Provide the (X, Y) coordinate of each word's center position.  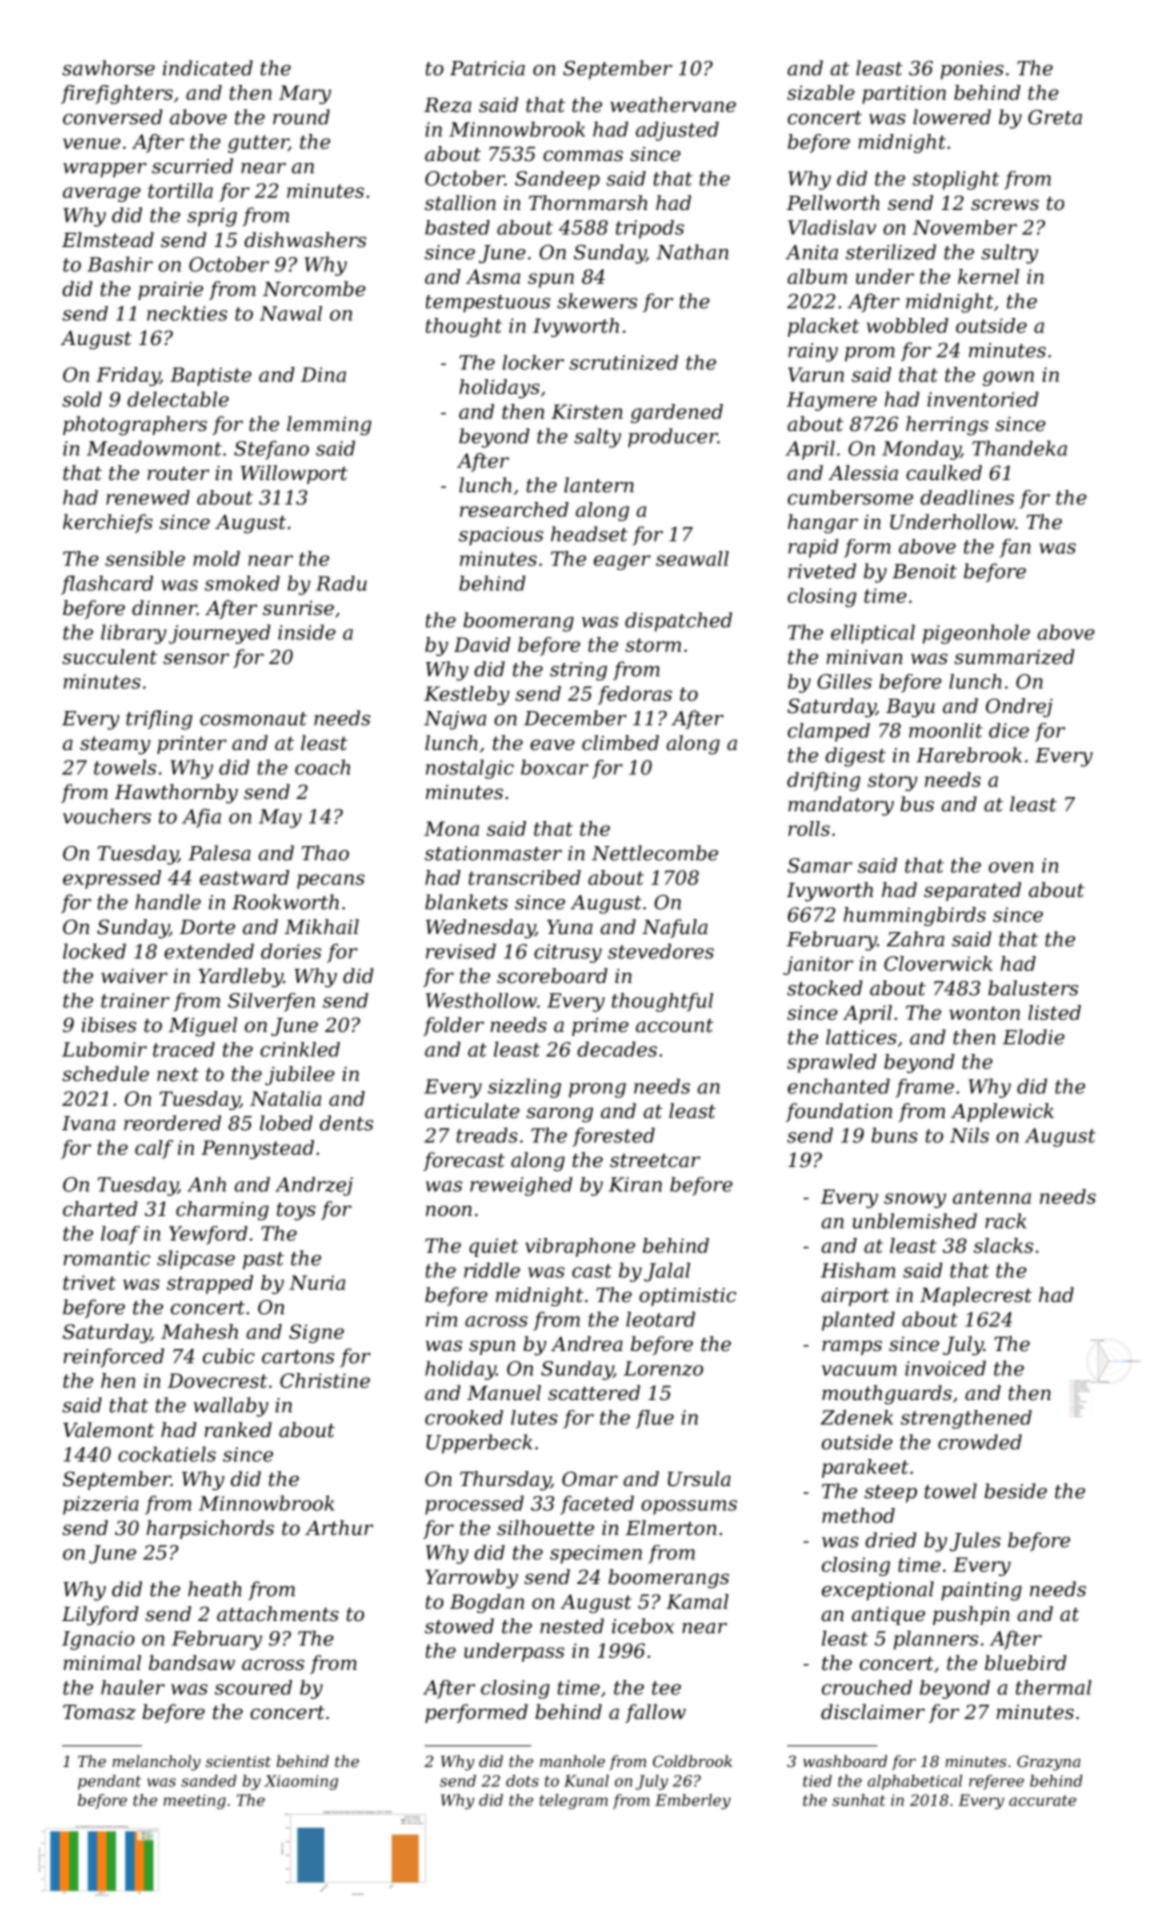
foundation (839, 1112)
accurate (1042, 1800)
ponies (972, 70)
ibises (109, 1025)
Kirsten (586, 411)
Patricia (487, 68)
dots (522, 1781)
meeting (194, 1801)
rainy (813, 352)
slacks (1003, 1245)
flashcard (107, 585)
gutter (258, 144)
